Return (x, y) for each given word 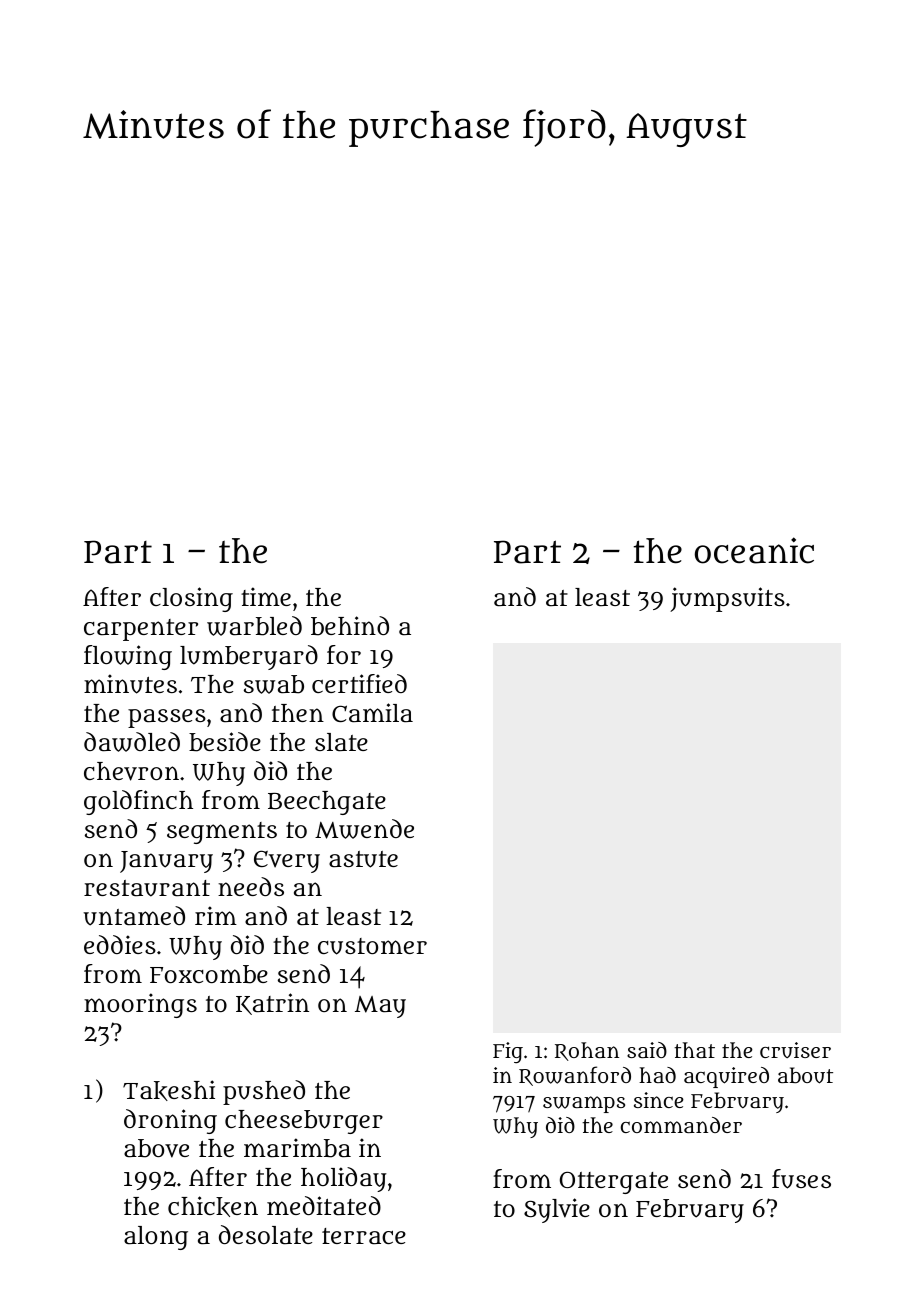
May (380, 1007)
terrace (364, 1236)
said (647, 1050)
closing (191, 599)
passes (167, 718)
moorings (140, 1005)
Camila (372, 713)
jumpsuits (727, 599)
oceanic (754, 550)
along (156, 1238)
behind (350, 626)
